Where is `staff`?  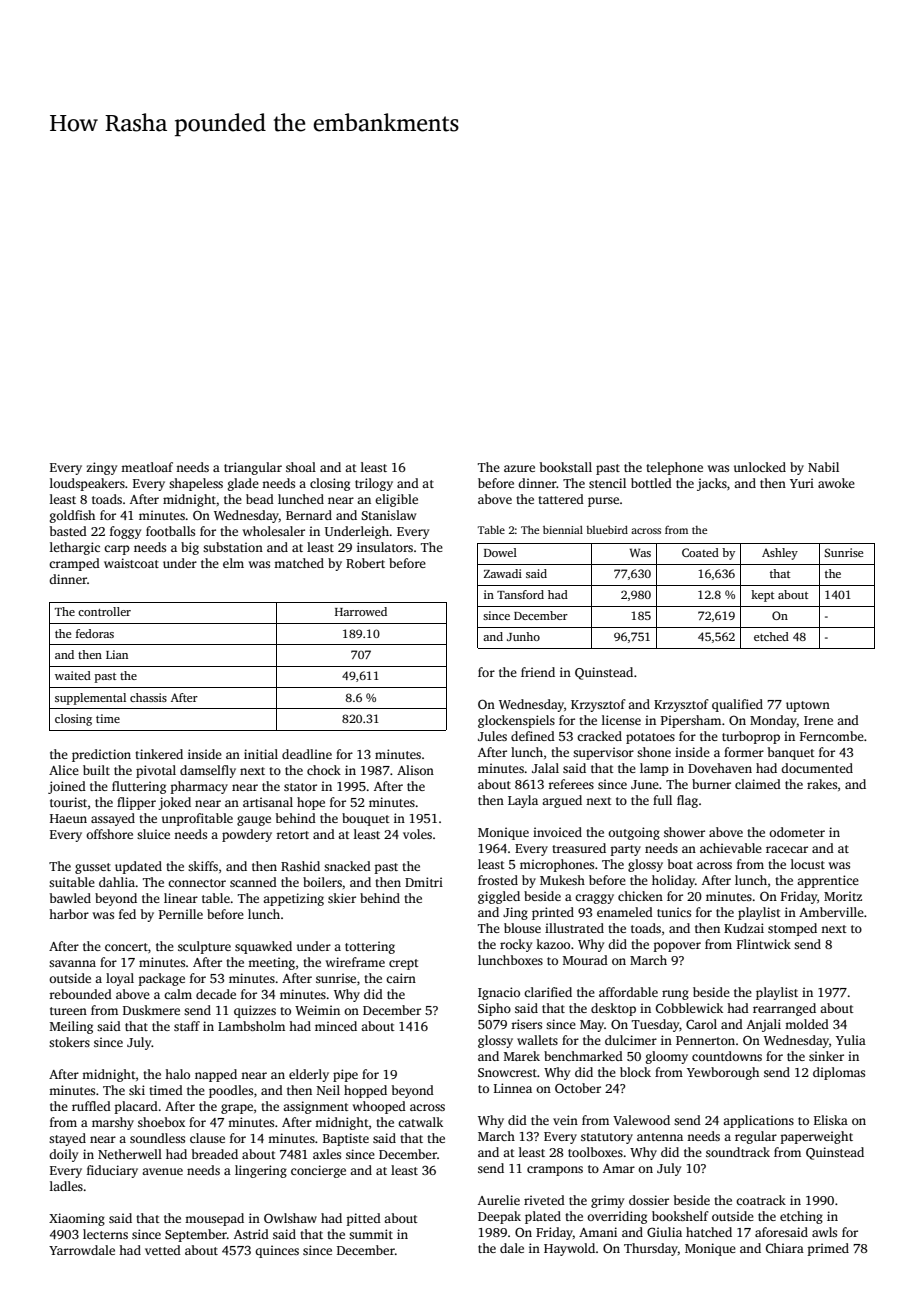 staff is located at coordinates (187, 1026).
